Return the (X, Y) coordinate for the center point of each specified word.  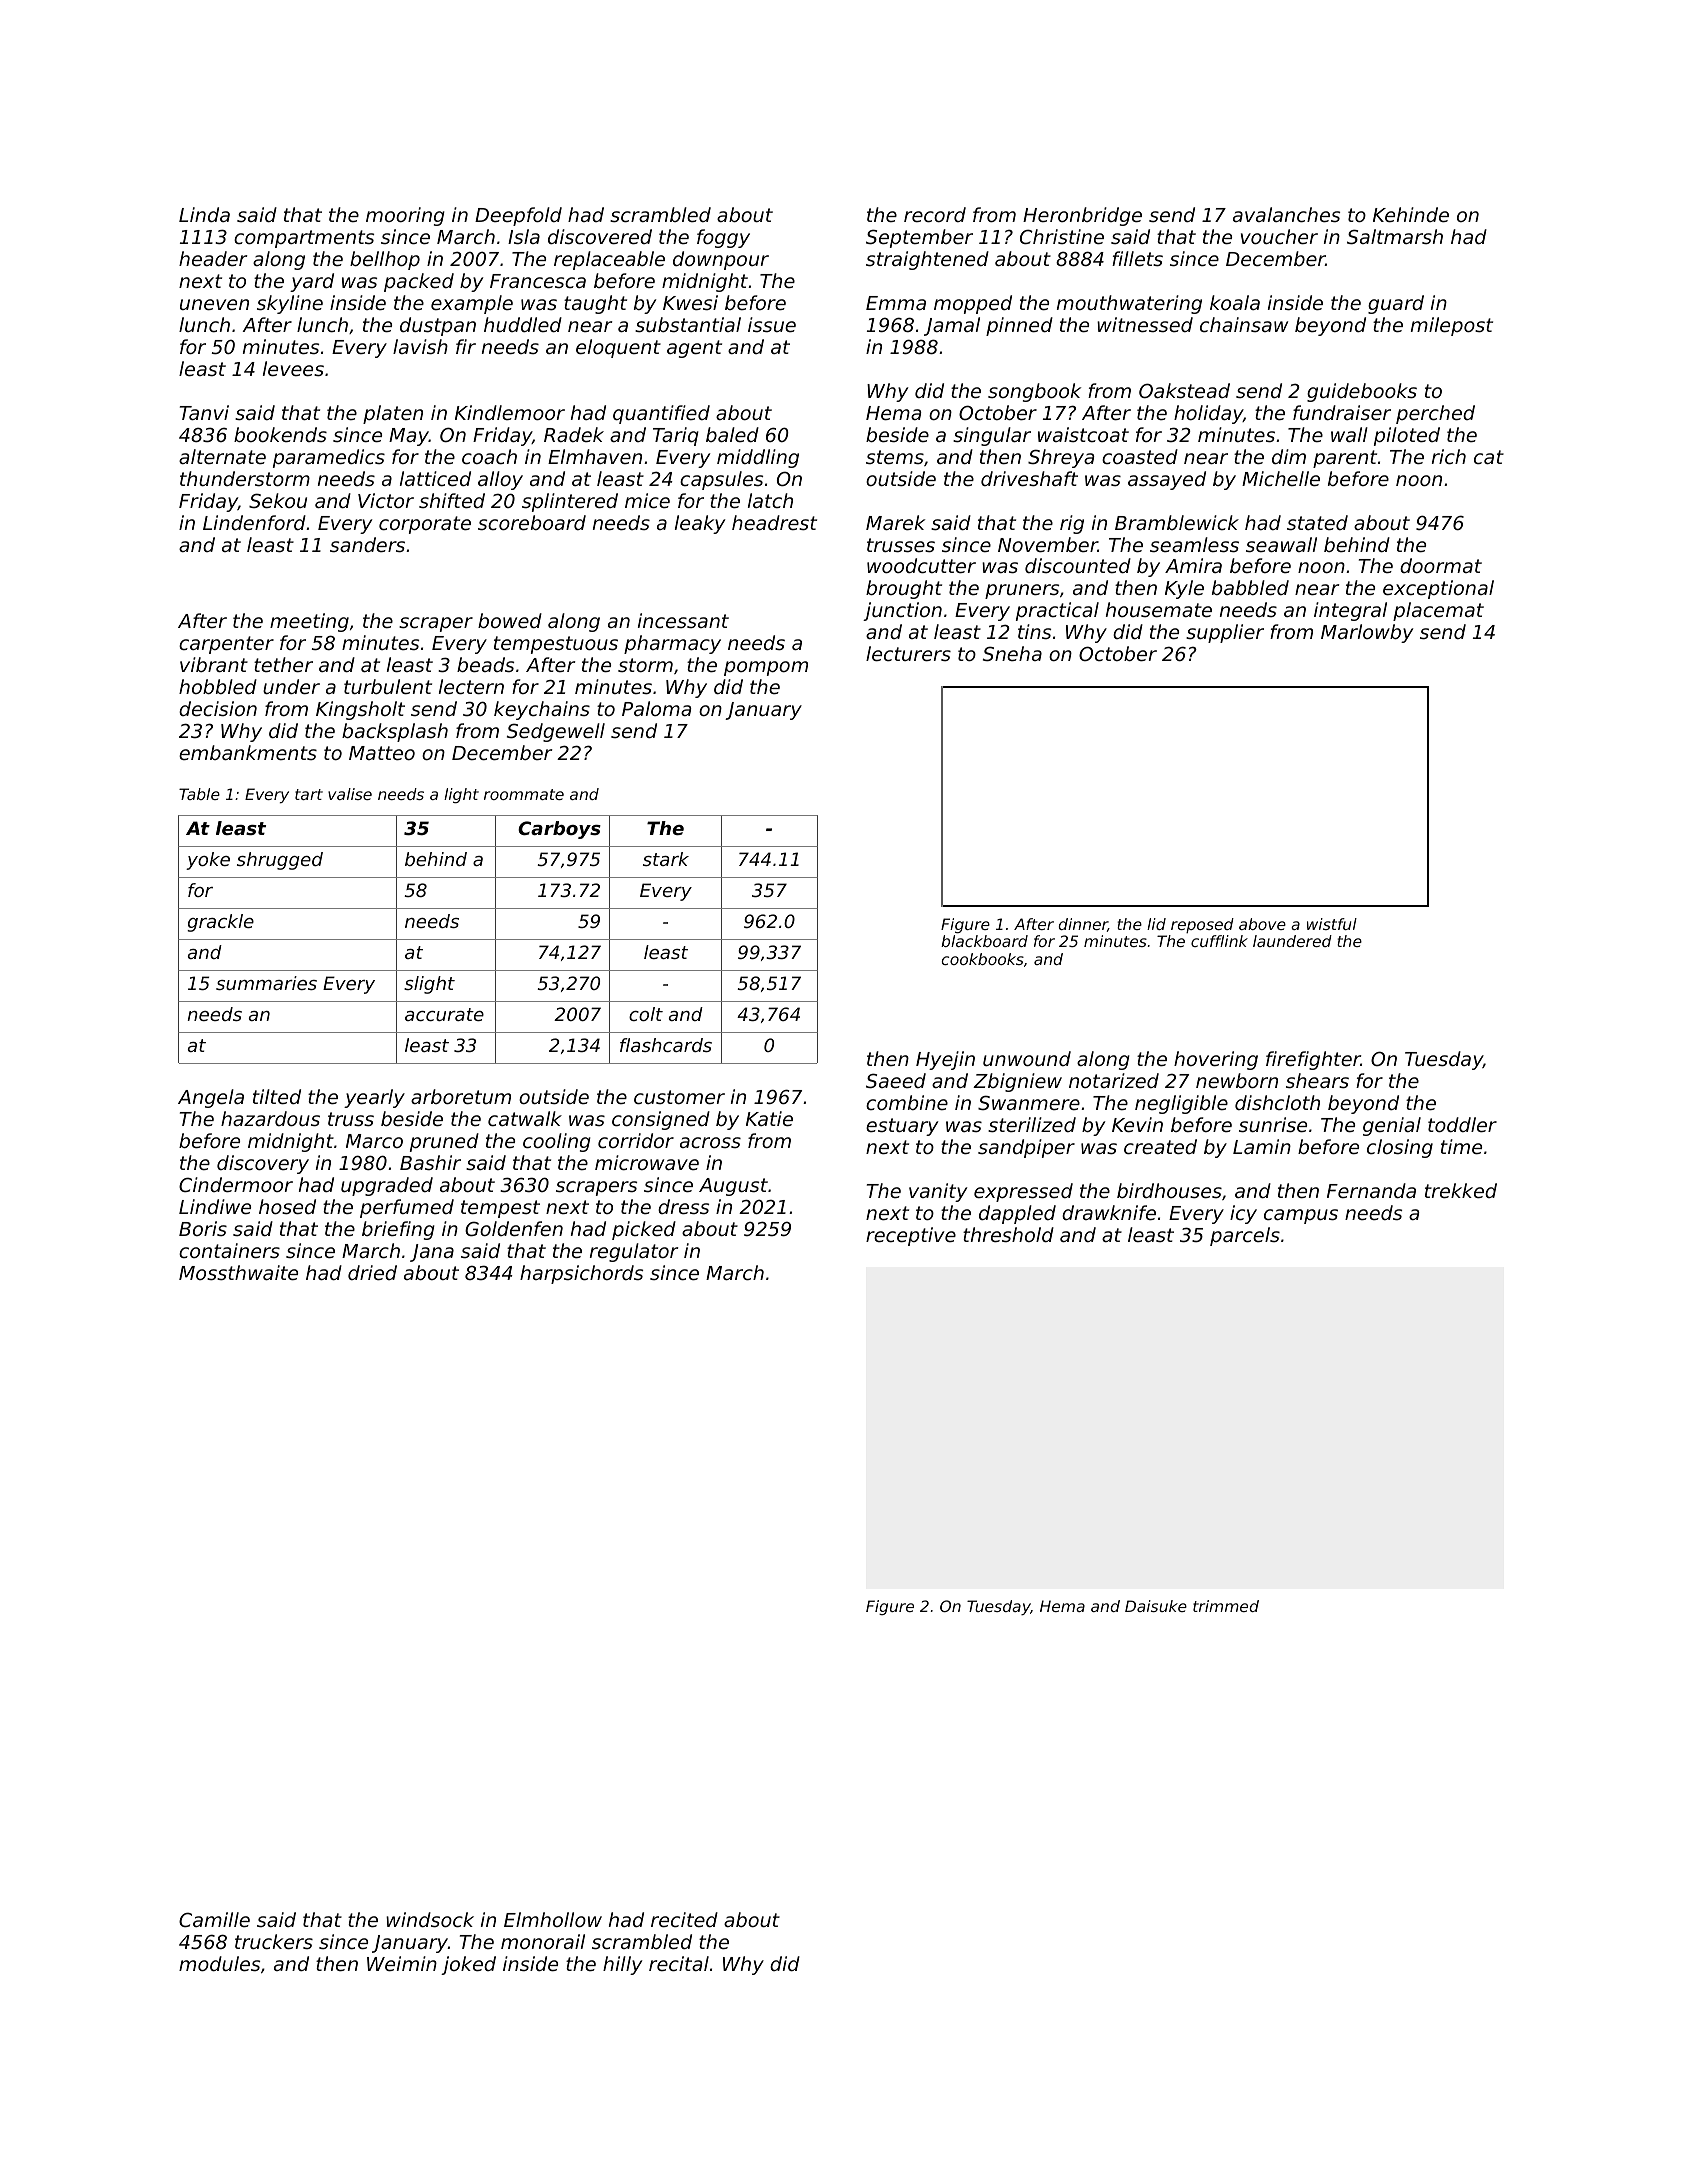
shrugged (280, 861)
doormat (1441, 565)
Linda (204, 214)
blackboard (984, 941)
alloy (500, 480)
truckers (274, 1941)
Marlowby (1367, 633)
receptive (911, 1236)
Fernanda (1371, 1190)
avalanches (1286, 214)
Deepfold (518, 216)
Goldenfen (514, 1228)
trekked (1461, 1190)
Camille (214, 1919)
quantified (661, 414)
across (710, 1142)
